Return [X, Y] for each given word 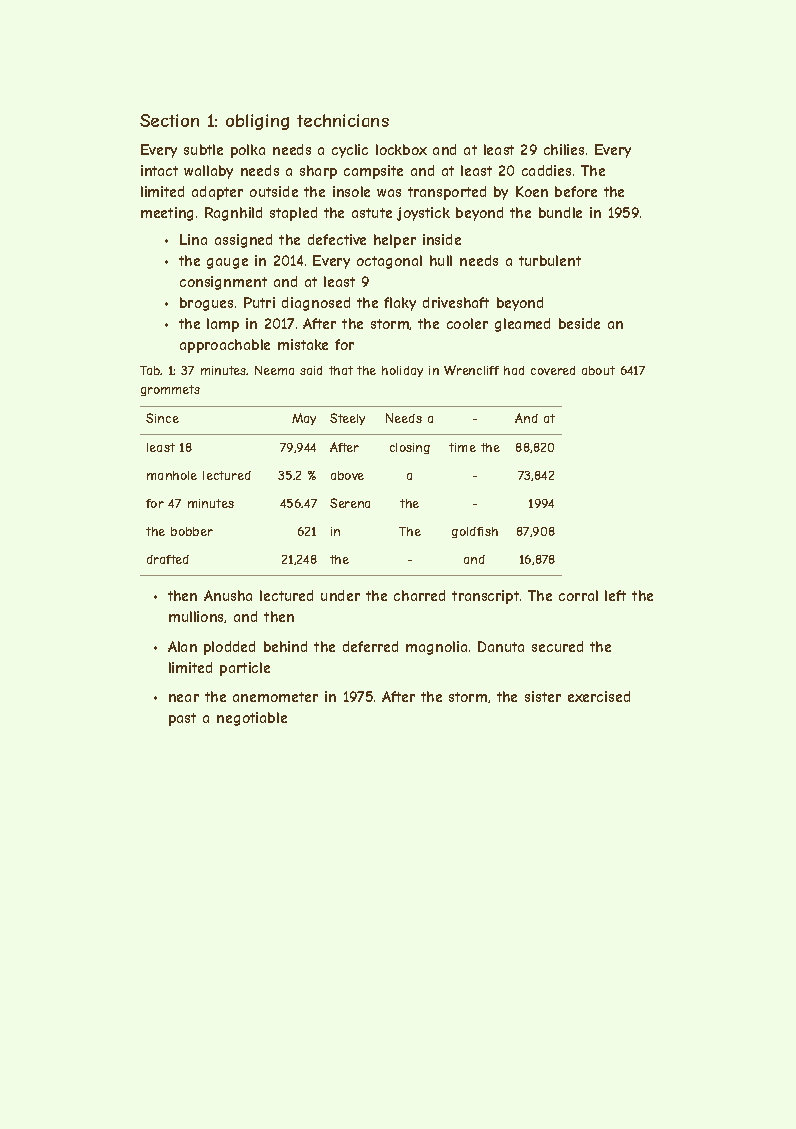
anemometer [275, 697]
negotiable [252, 719]
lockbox [401, 149]
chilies [564, 149]
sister [543, 696]
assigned [243, 241]
